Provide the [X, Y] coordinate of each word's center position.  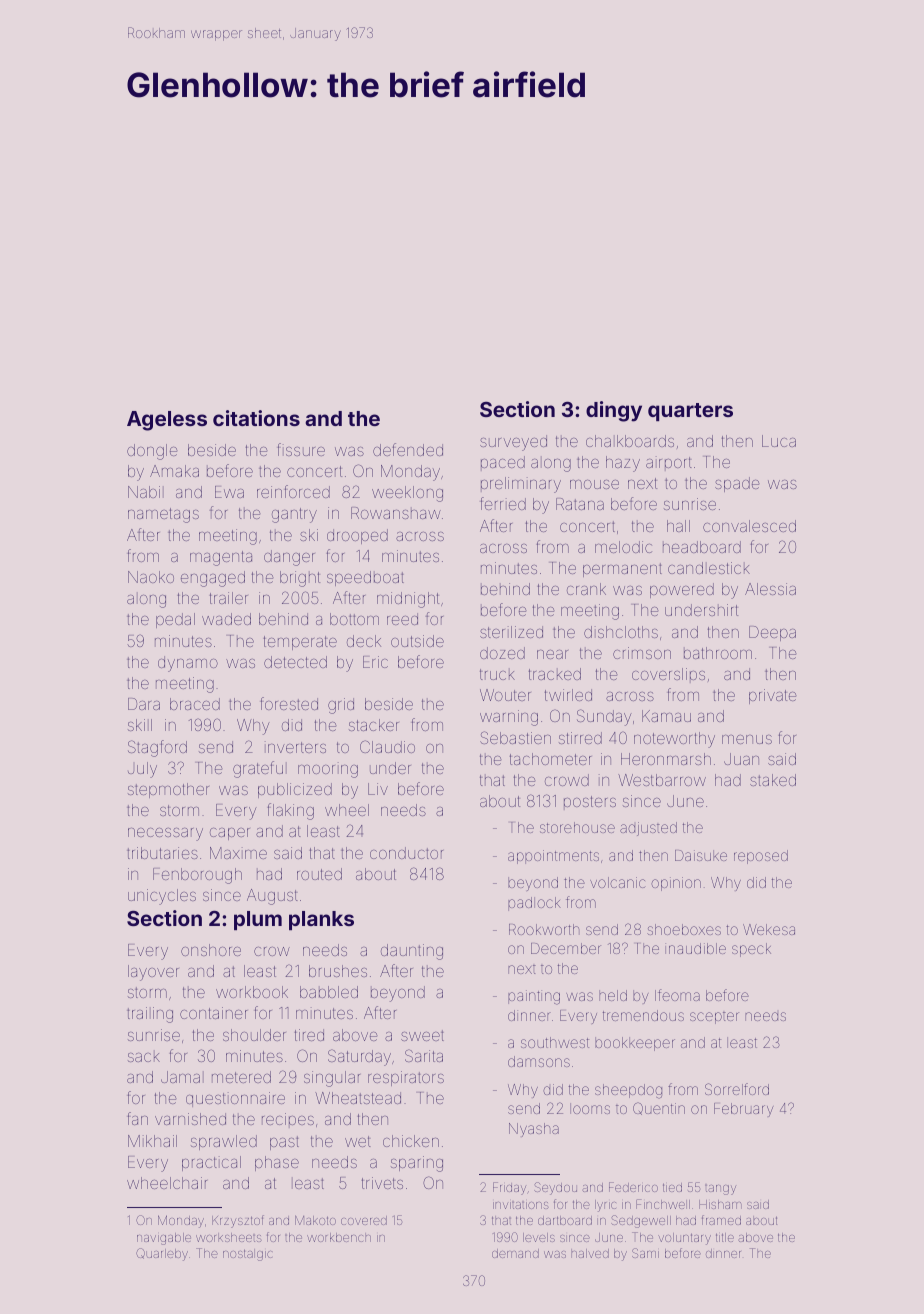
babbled [329, 992]
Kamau [666, 716]
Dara [144, 704]
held [613, 995]
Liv [378, 789]
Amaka [174, 471]
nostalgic [247, 1255]
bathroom [718, 653]
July [142, 770]
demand [515, 1253]
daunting [412, 952]
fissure [301, 449]
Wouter [505, 695]
